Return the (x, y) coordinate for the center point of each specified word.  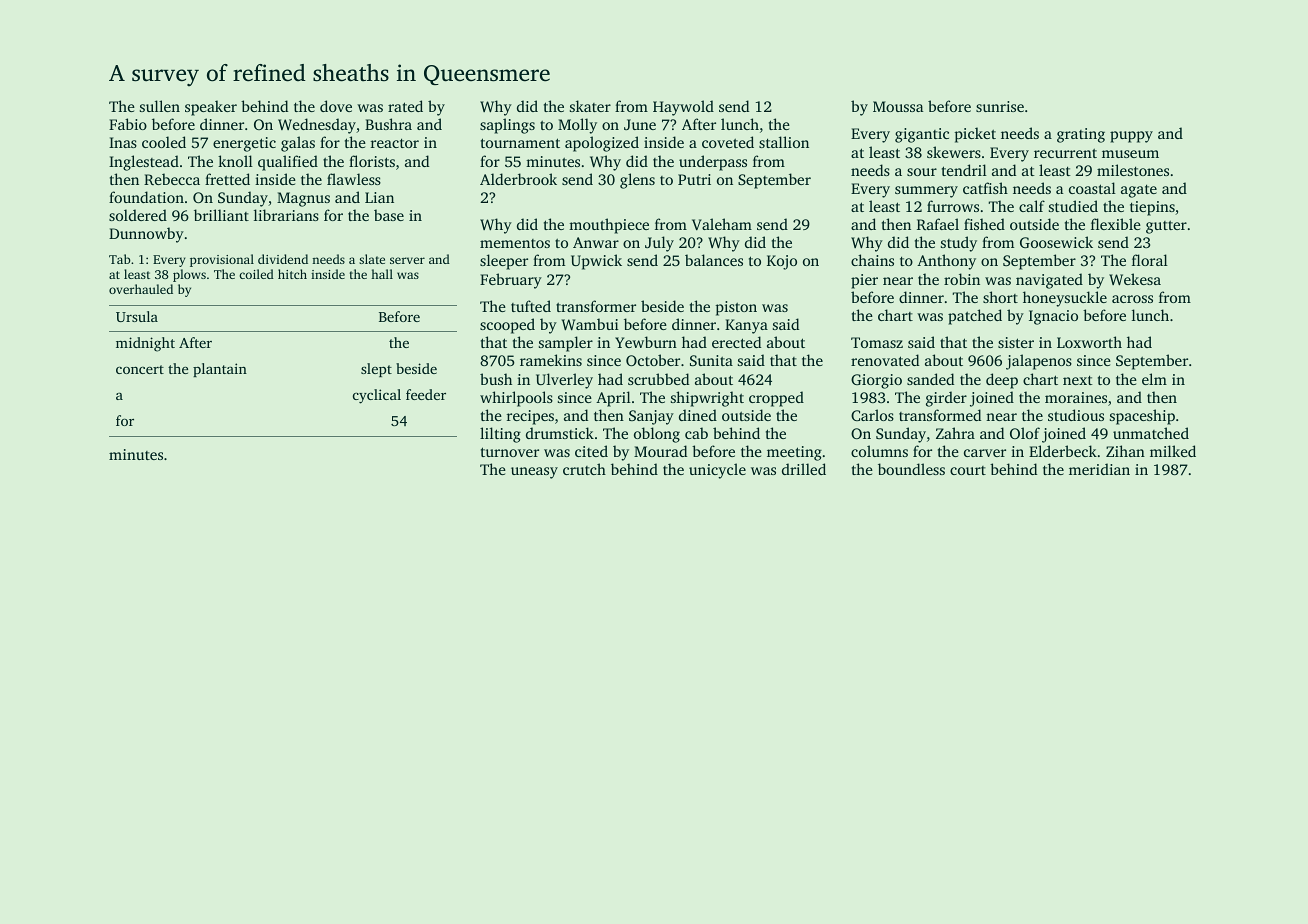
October (653, 360)
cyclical (377, 396)
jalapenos (1039, 362)
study (959, 244)
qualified (288, 163)
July (659, 244)
